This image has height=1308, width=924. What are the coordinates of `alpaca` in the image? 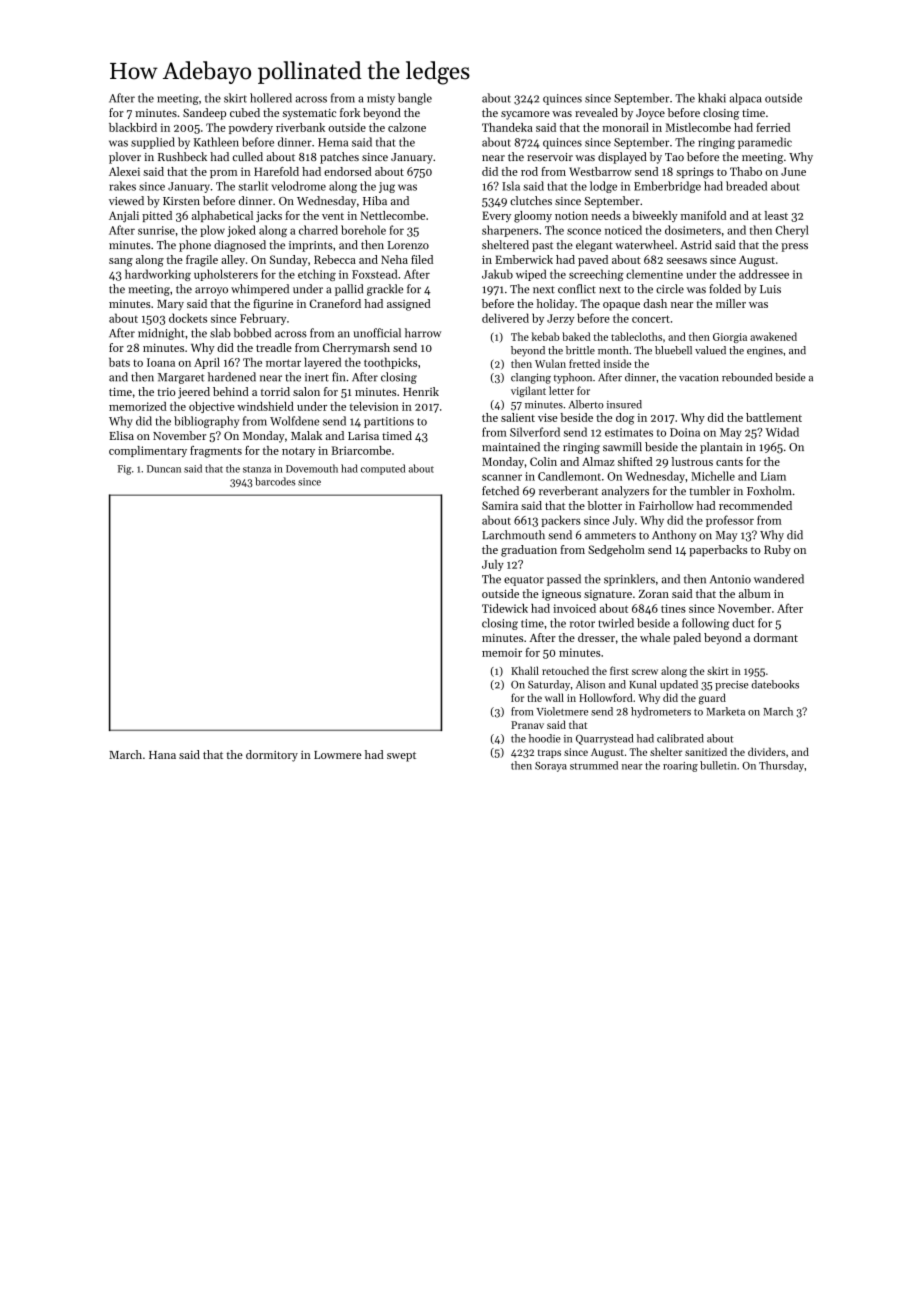 It's located at (746, 99).
